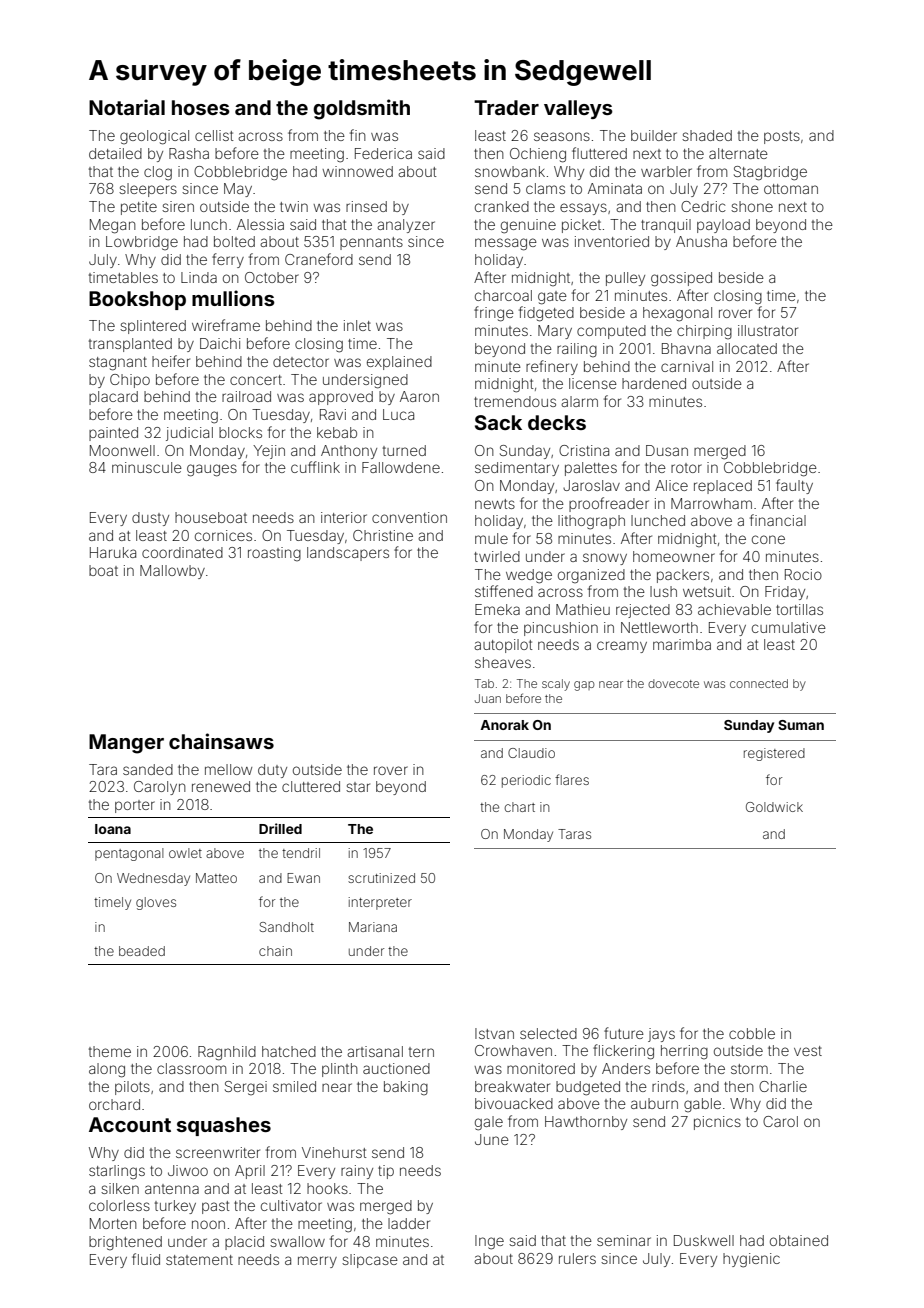 The height and width of the screenshot is (1308, 924). Describe the element at coordinates (548, 1033) in the screenshot. I see `selected` at that location.
